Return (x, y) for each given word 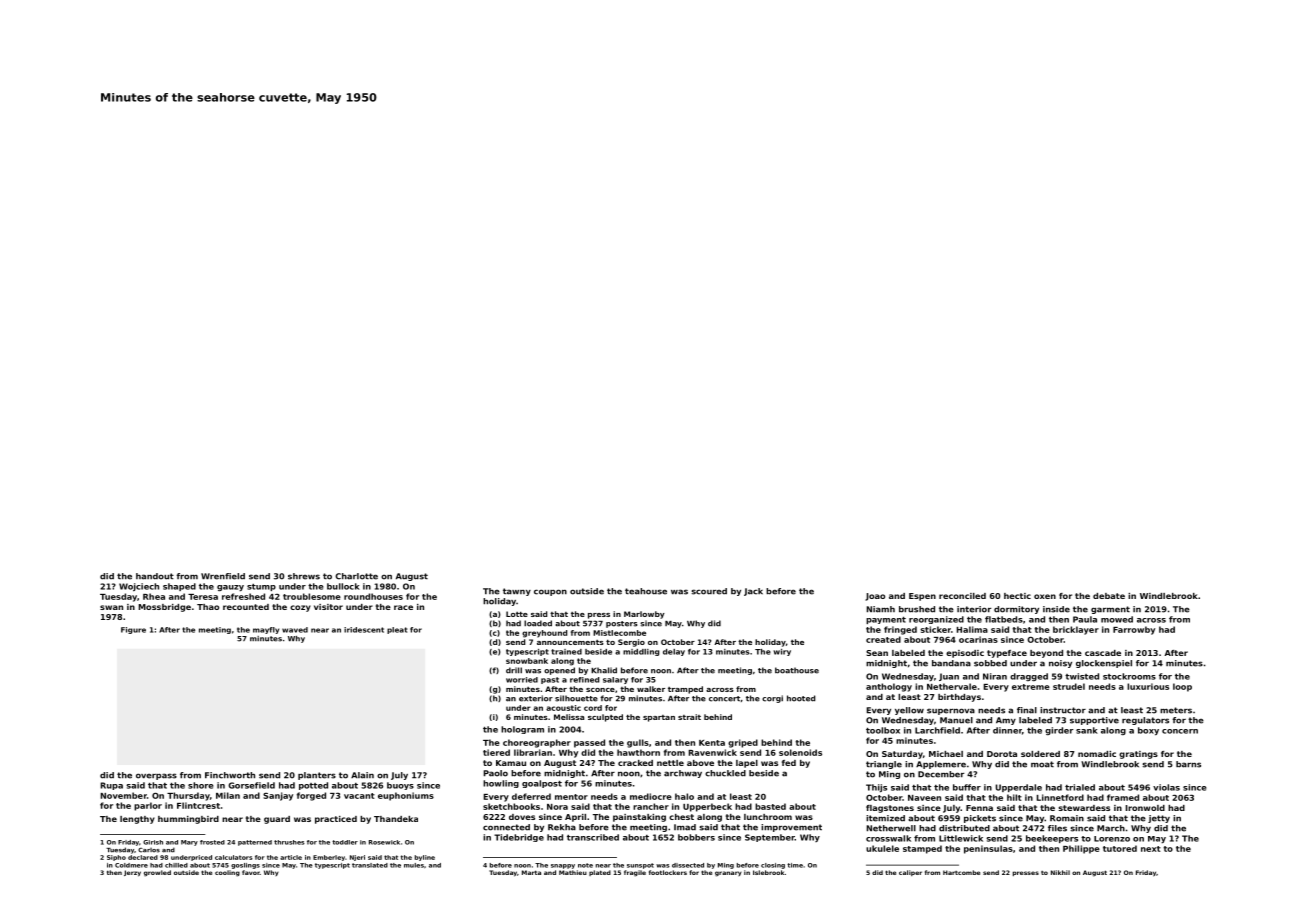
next (1151, 849)
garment (1110, 610)
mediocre (651, 796)
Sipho (116, 858)
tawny (517, 592)
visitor (328, 607)
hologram (522, 730)
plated (600, 873)
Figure (133, 630)
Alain (362, 775)
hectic (1017, 596)
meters (1176, 710)
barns (1188, 764)
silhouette (576, 698)
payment (886, 620)
